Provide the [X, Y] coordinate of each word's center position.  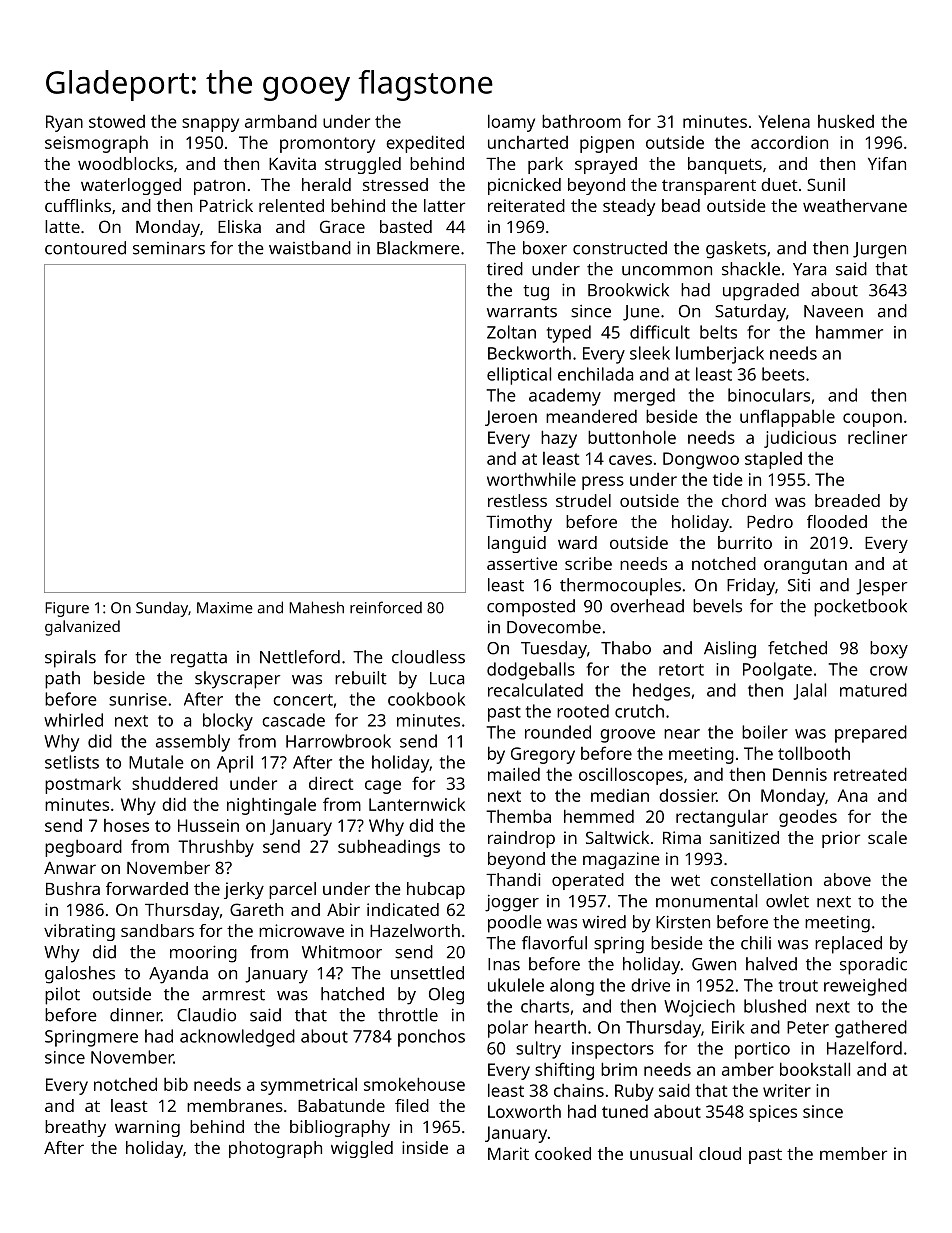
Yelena [784, 121]
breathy [75, 1128]
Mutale [156, 762]
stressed [395, 184]
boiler [765, 732]
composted [531, 608]
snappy [210, 125]
